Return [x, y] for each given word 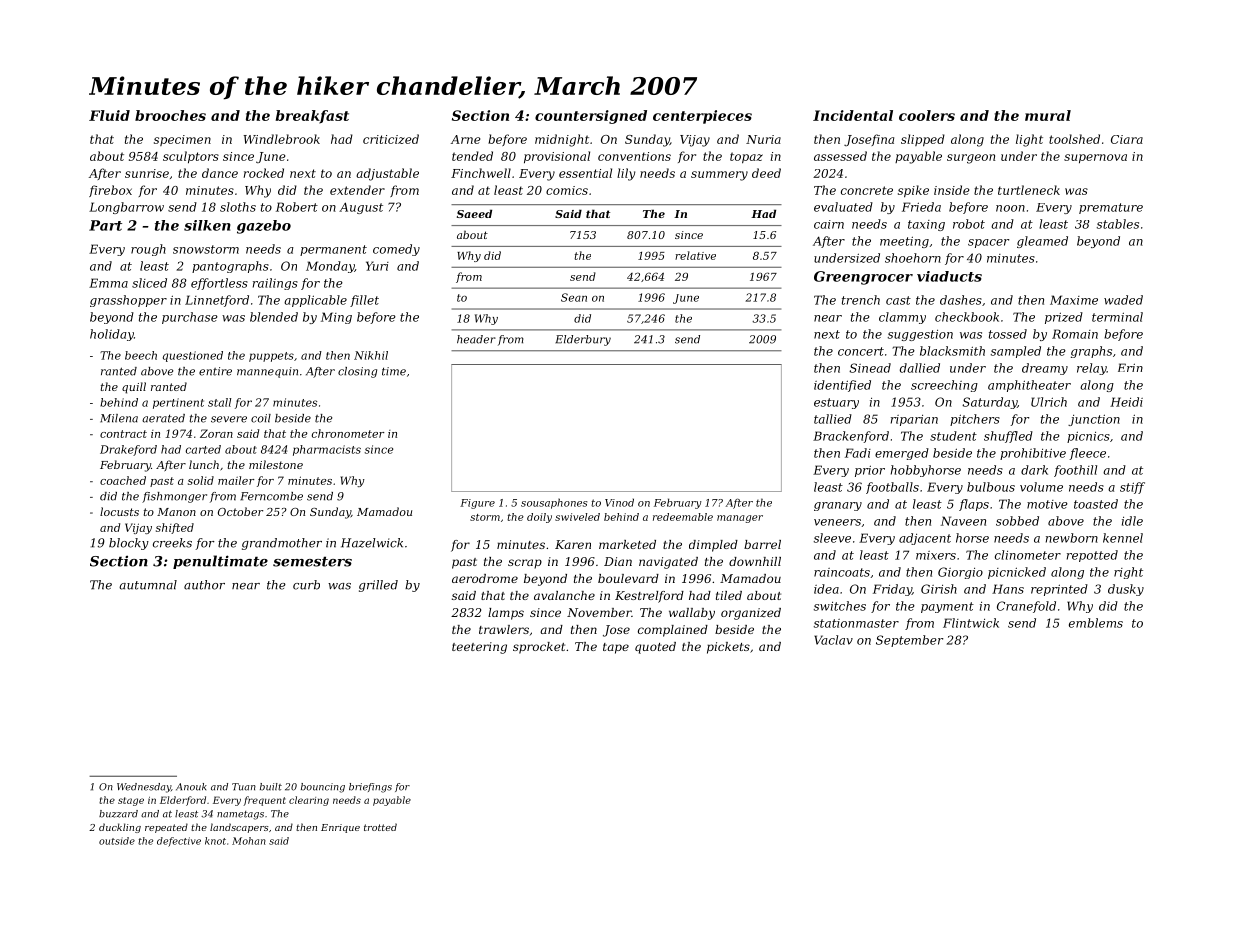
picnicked [1017, 573]
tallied [833, 419]
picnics [1088, 437]
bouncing [323, 788]
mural [1048, 115]
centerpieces [702, 117]
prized [1064, 318]
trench [861, 300]
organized [751, 614]
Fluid [109, 115]
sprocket [539, 648]
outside [117, 841]
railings [275, 284]
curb [306, 585]
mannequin [267, 372]
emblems [1096, 623]
